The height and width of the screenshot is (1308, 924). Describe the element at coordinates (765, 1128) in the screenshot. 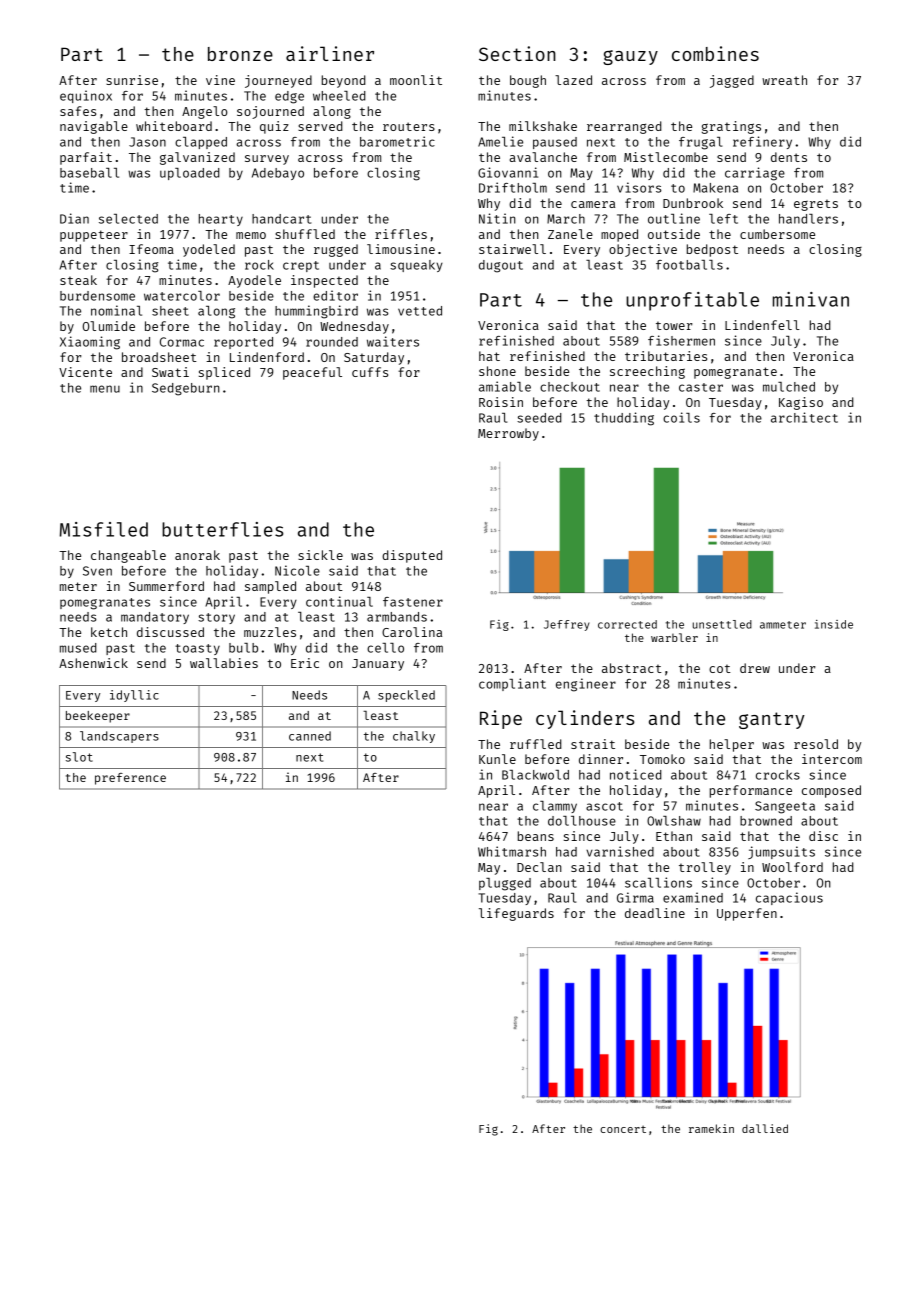

I see `dallied` at that location.
